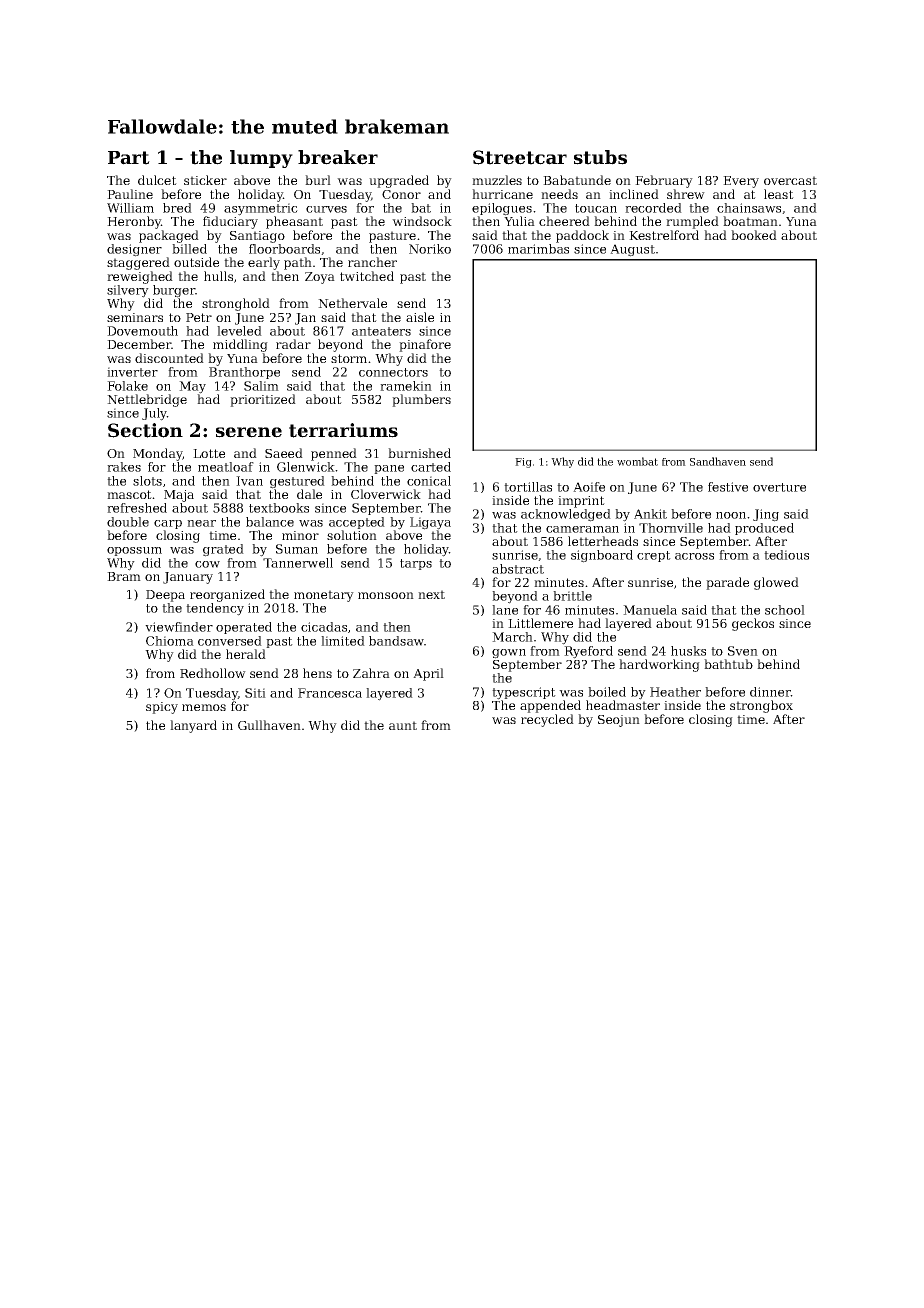 The image size is (924, 1308). I want to click on Sandhaven, so click(718, 461).
